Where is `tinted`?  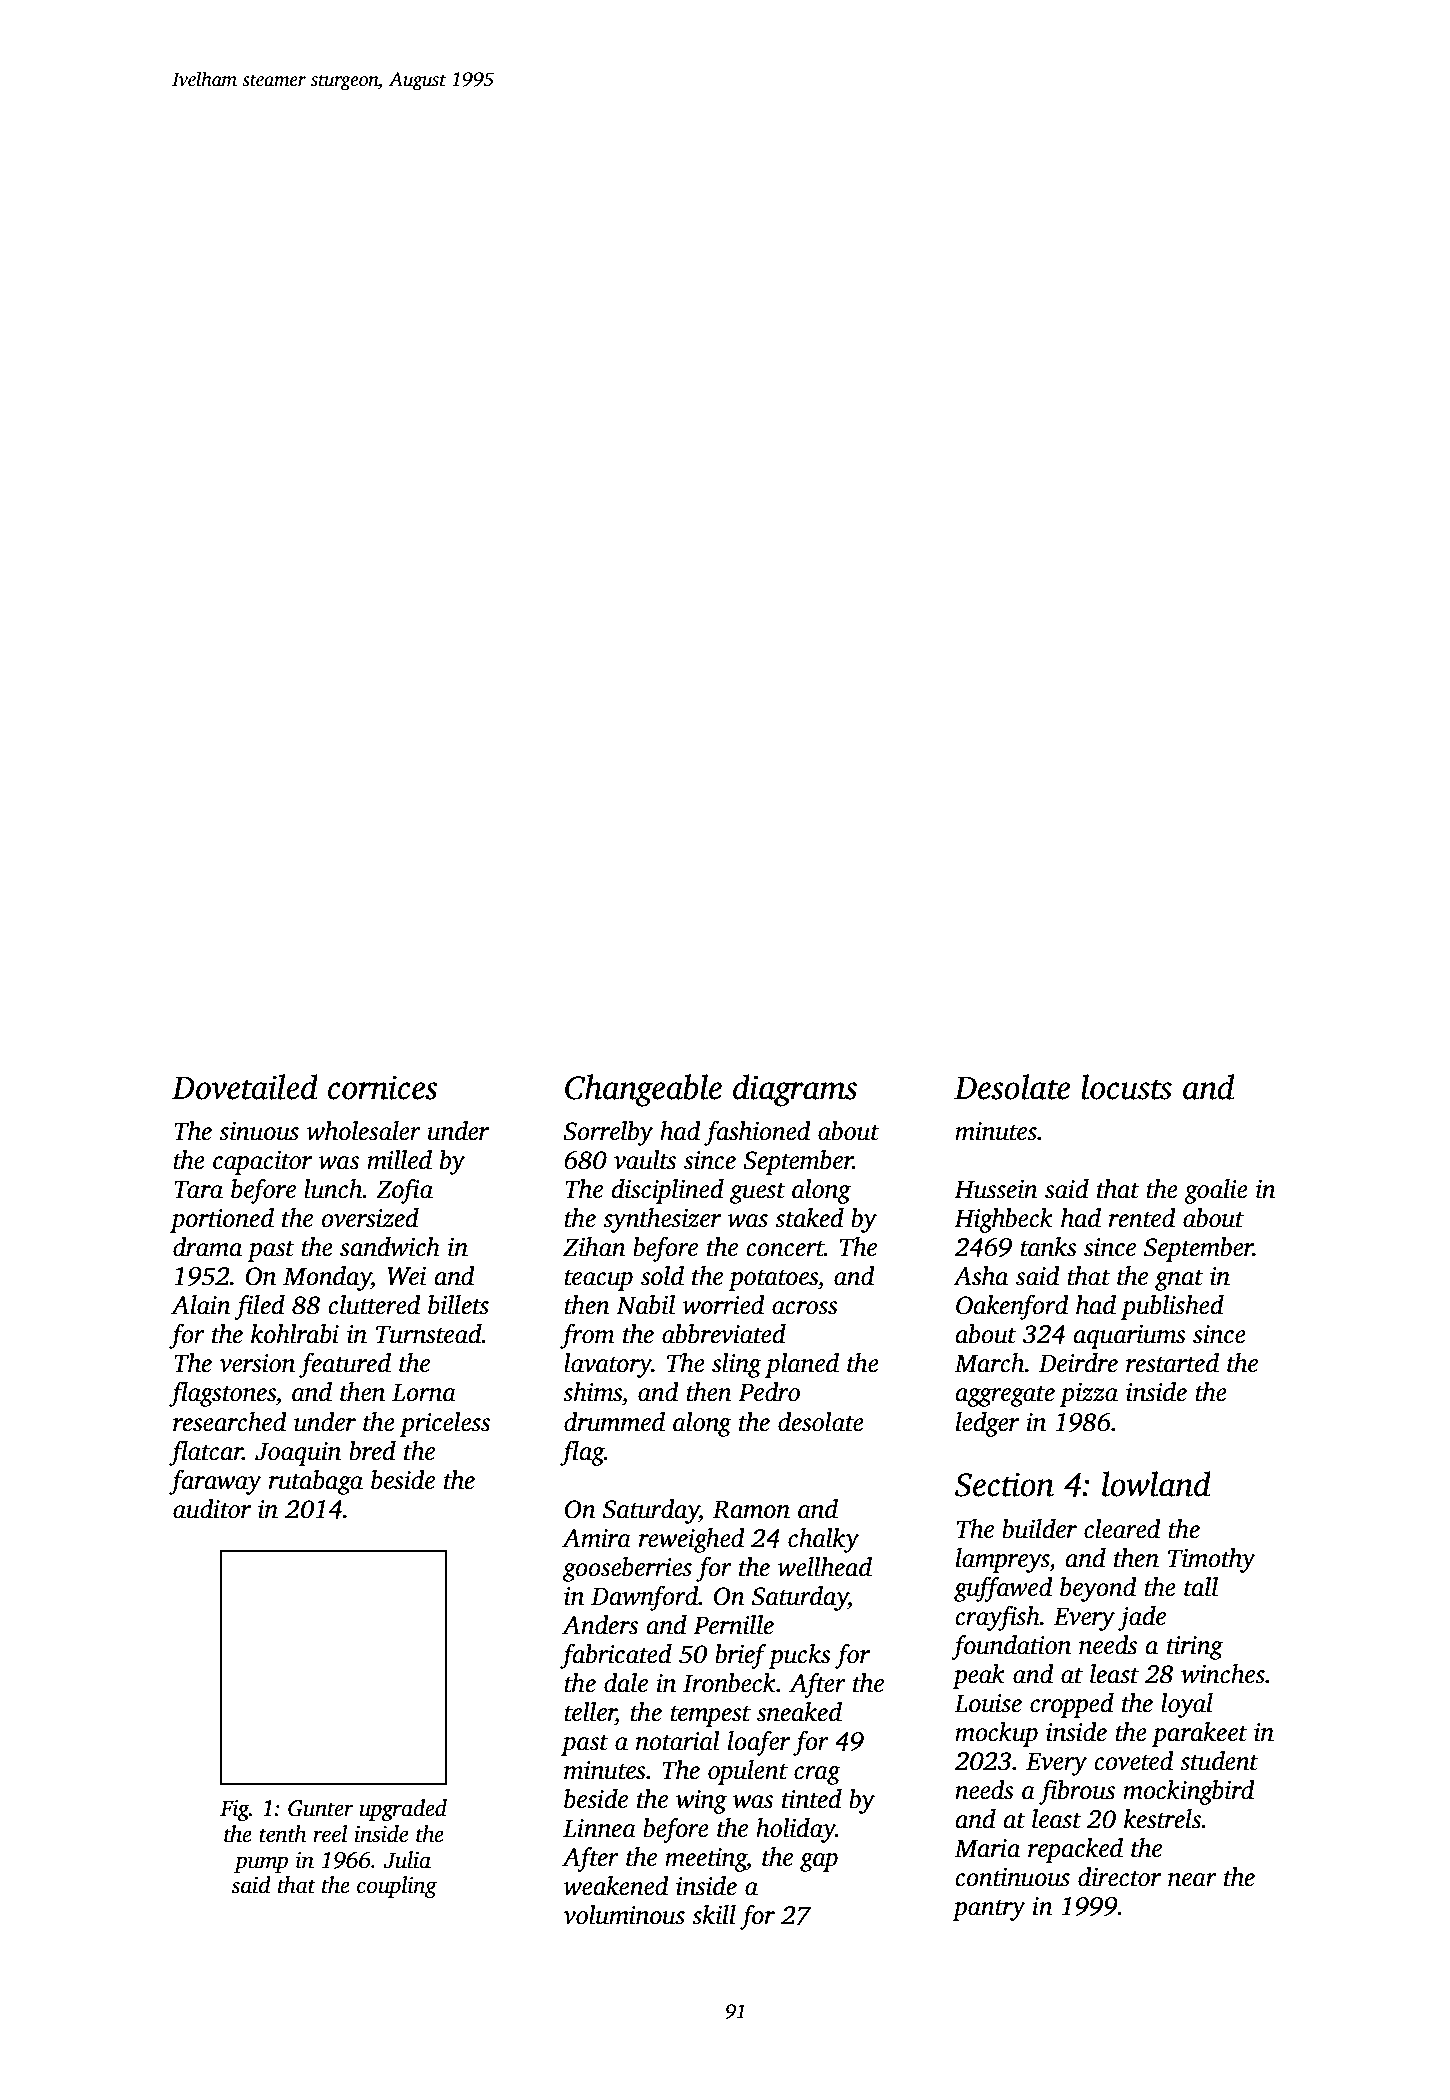
tinted is located at coordinates (812, 1799).
